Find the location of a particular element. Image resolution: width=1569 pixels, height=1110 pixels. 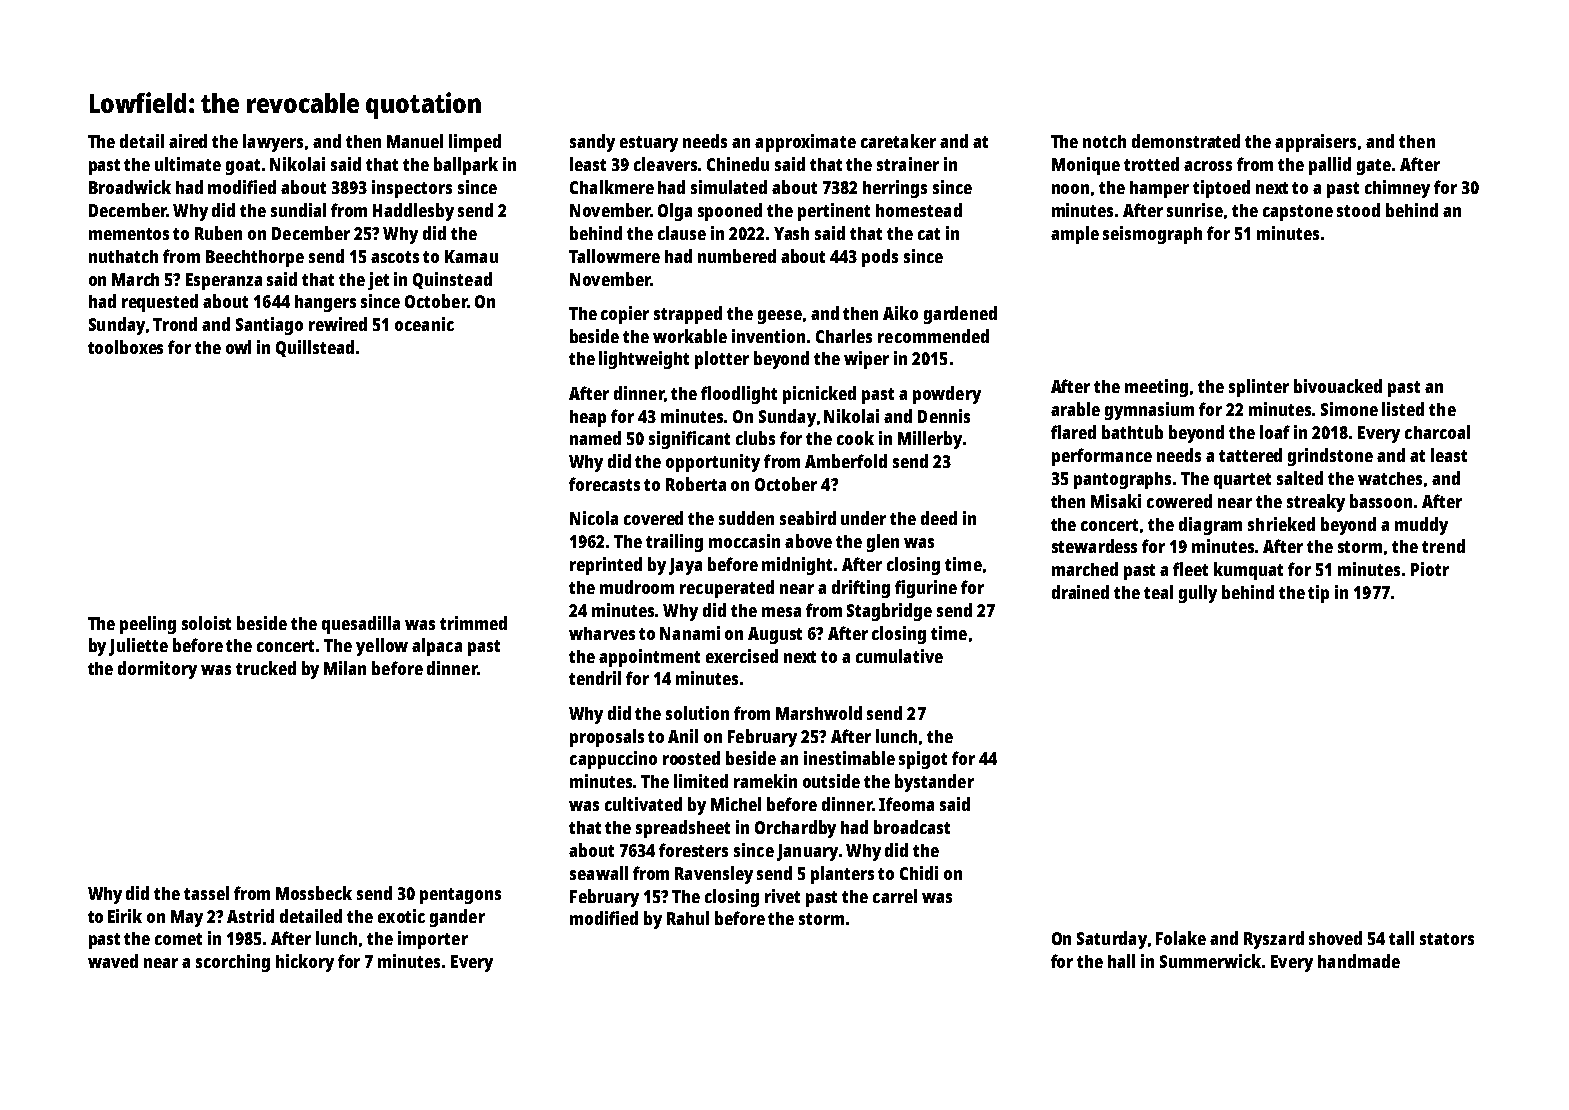

aired is located at coordinates (188, 141).
